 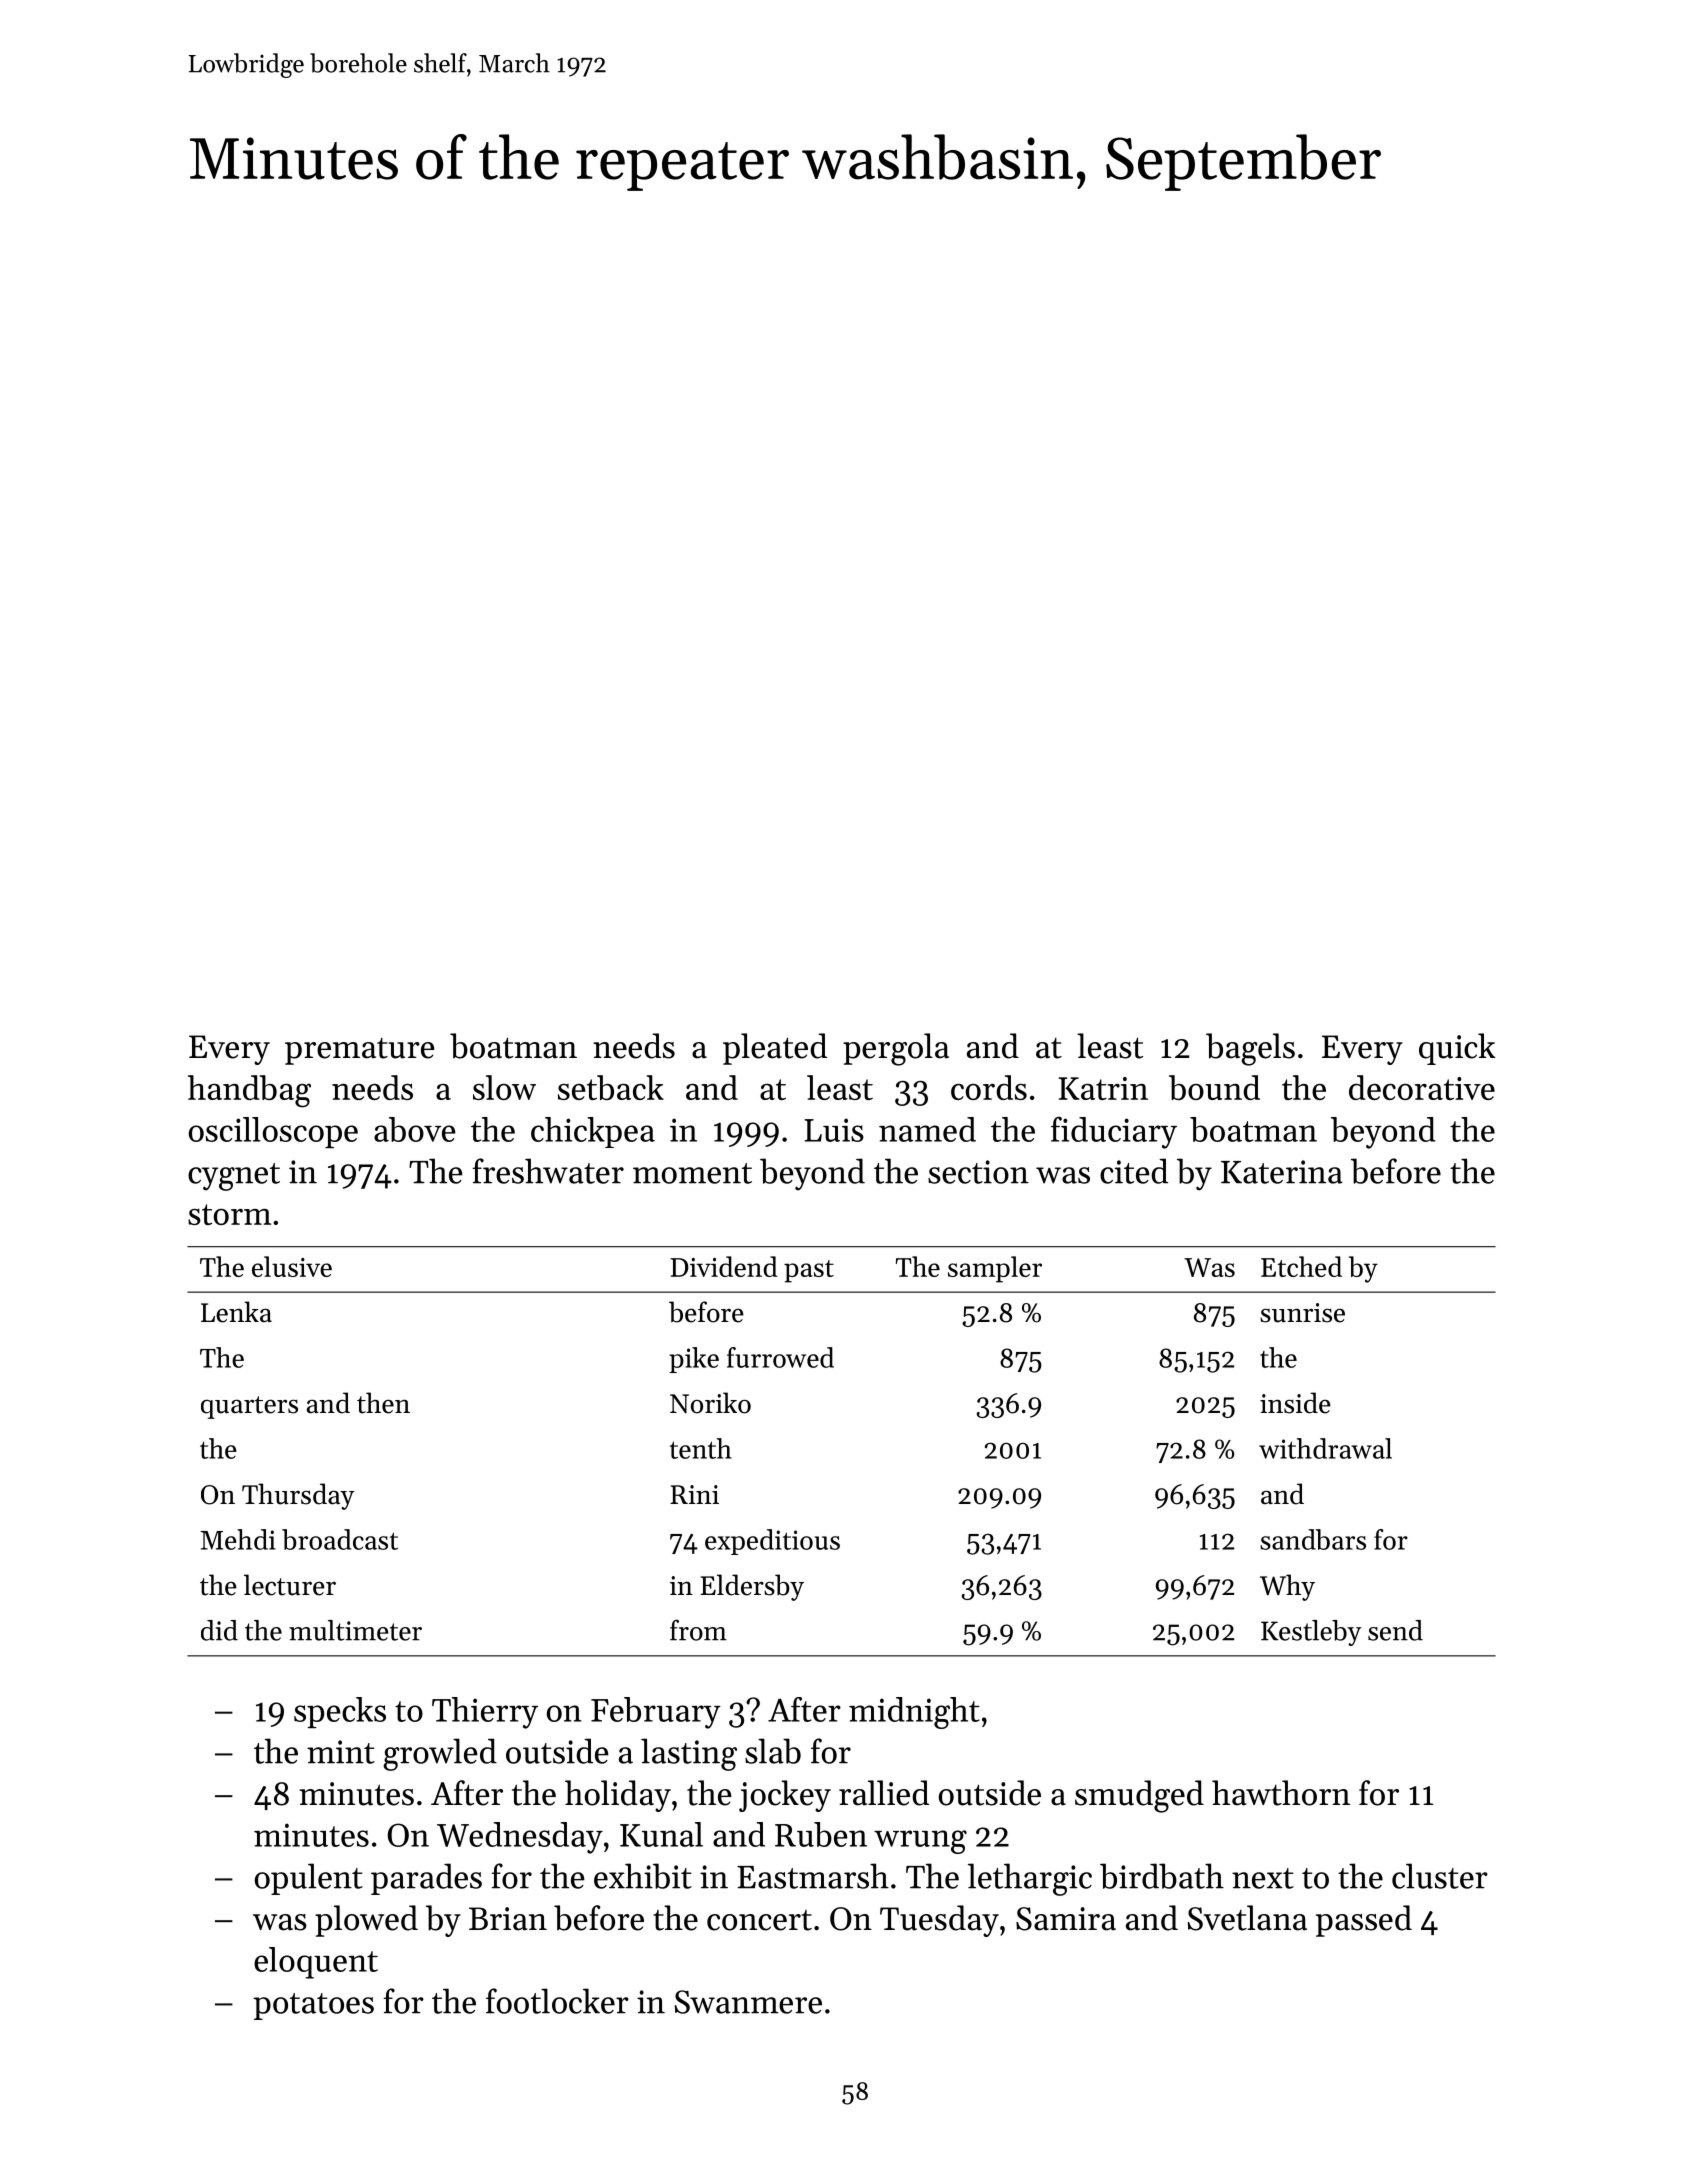 What do you see at coordinates (308, 1879) in the screenshot?
I see `opulent` at bounding box center [308, 1879].
